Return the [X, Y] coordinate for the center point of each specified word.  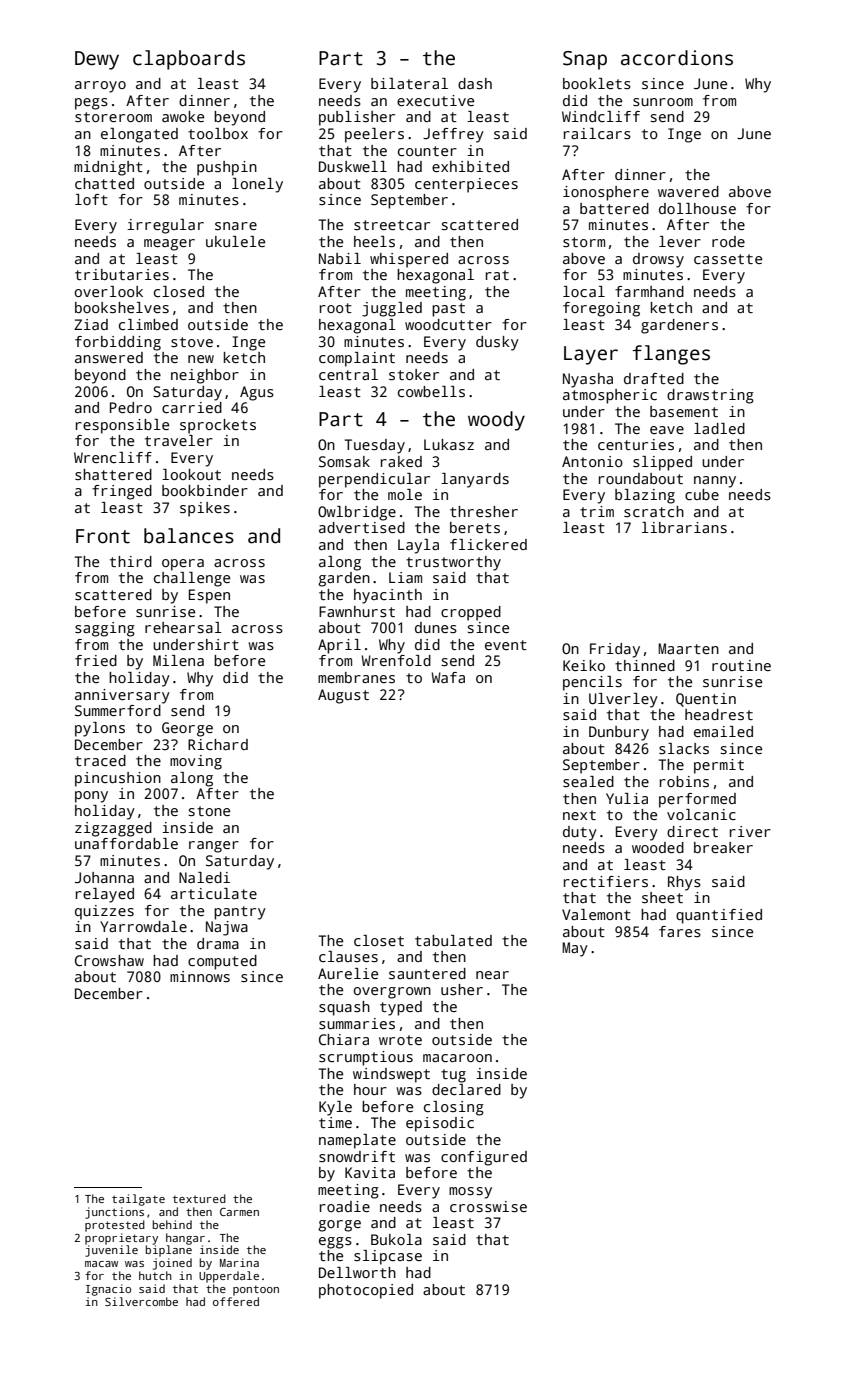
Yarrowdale [143, 926]
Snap [585, 60]
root [336, 308]
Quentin [706, 700]
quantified [719, 916]
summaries [357, 1023]
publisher [357, 118]
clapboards [189, 60]
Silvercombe [141, 1301]
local [584, 291]
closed [179, 291]
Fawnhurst [357, 611]
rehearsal [183, 627]
